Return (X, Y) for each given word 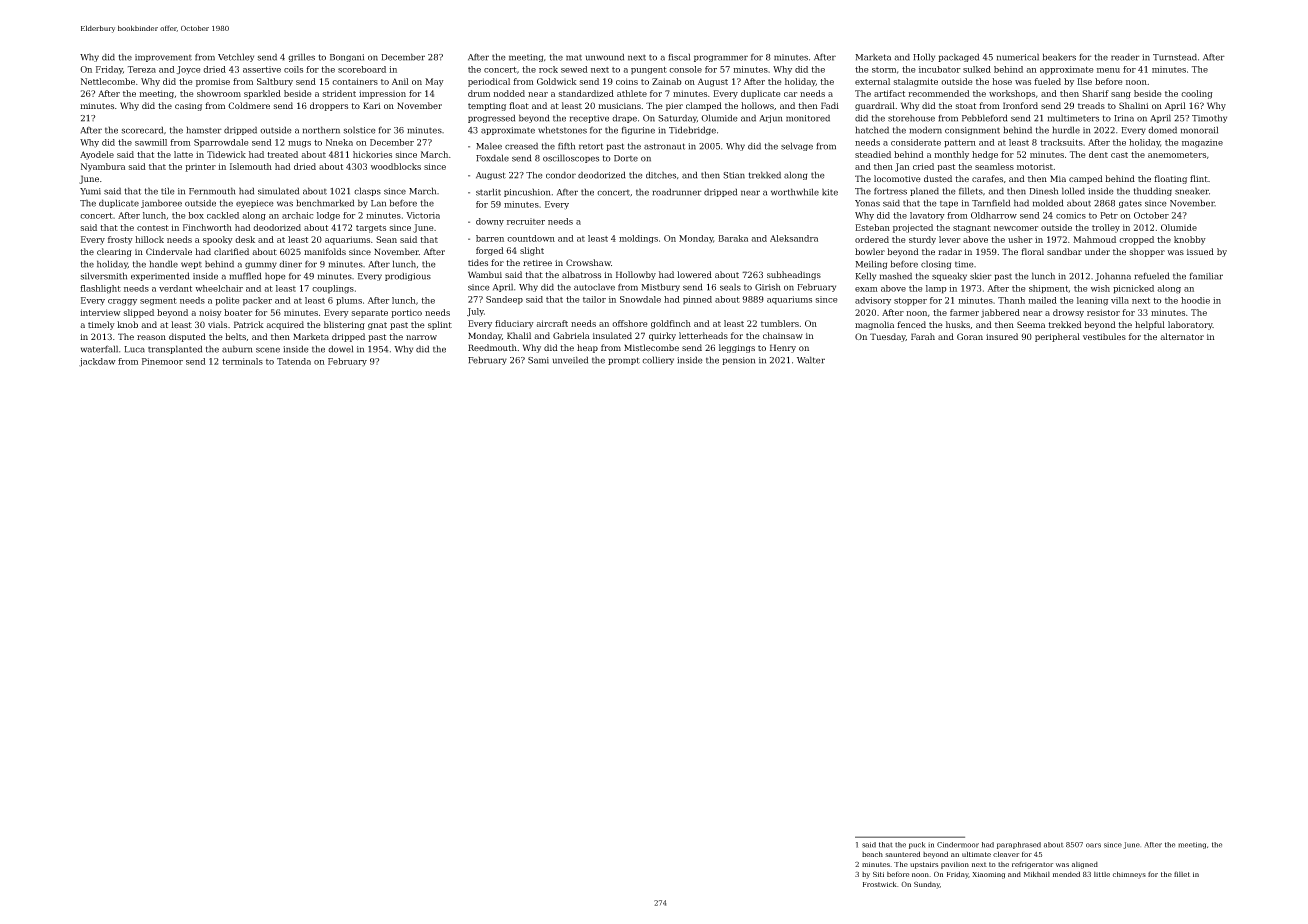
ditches (661, 175)
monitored (808, 118)
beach (872, 854)
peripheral (1057, 337)
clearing (114, 252)
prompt (624, 361)
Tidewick (226, 154)
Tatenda (294, 361)
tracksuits (1061, 142)
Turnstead (1175, 57)
